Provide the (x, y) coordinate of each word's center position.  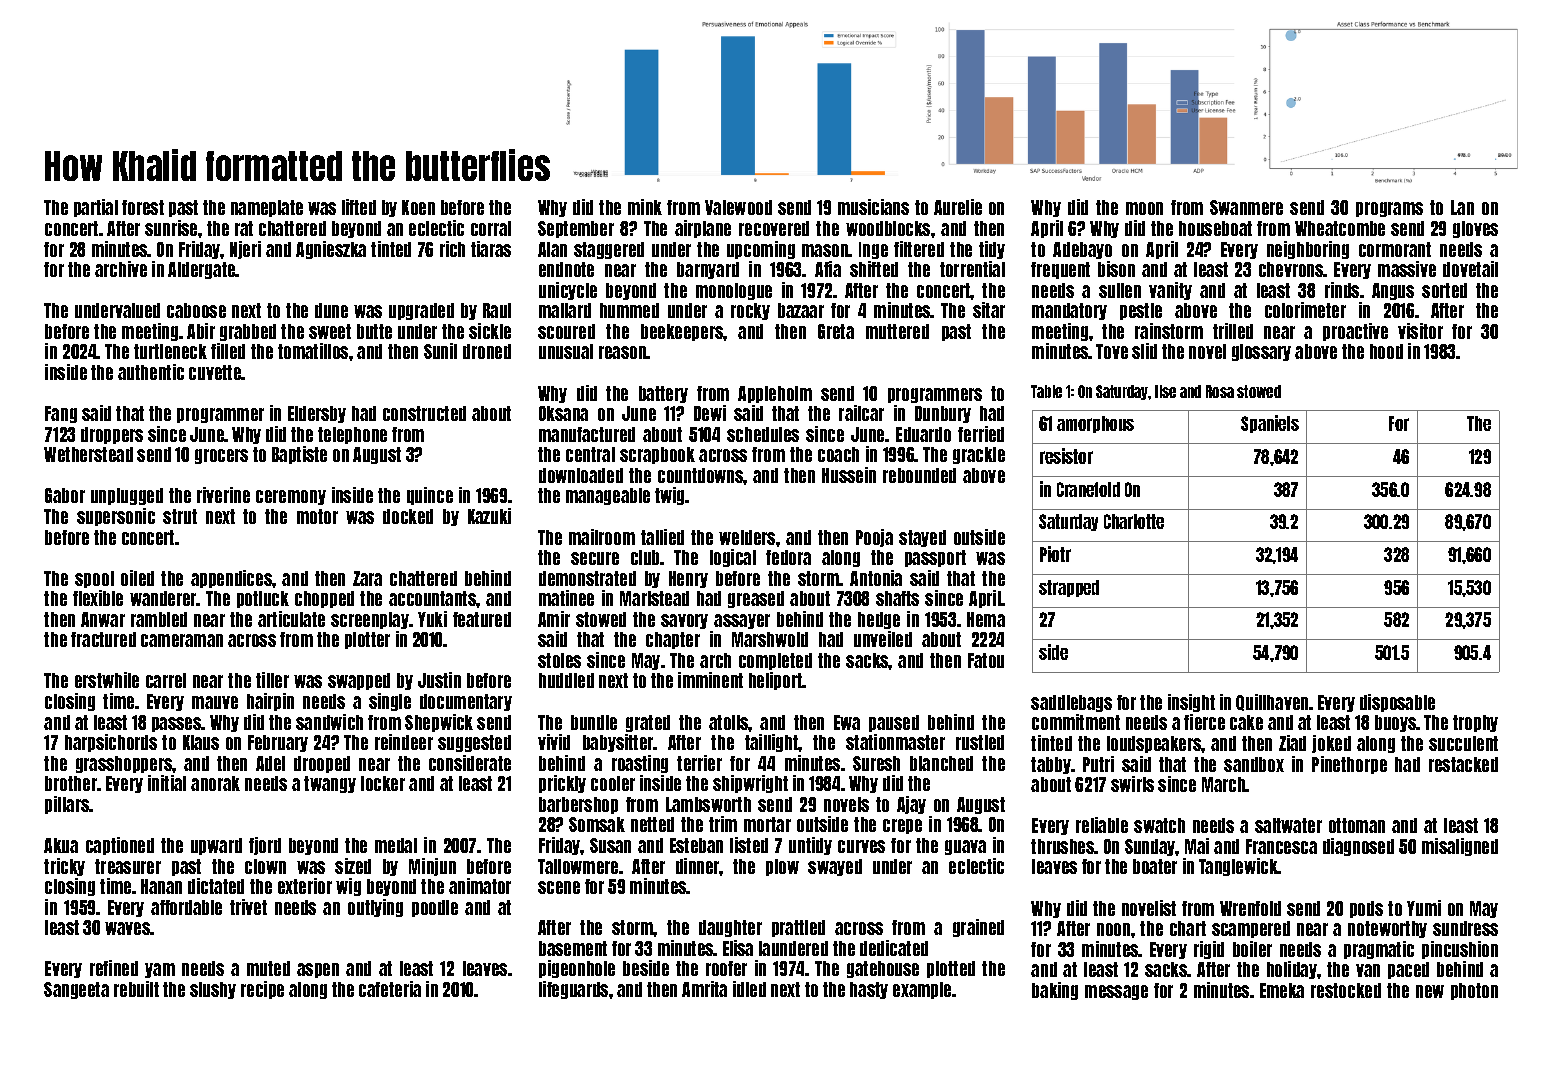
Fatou (986, 660)
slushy (213, 990)
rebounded (919, 475)
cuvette (215, 372)
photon (1474, 991)
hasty (869, 990)
